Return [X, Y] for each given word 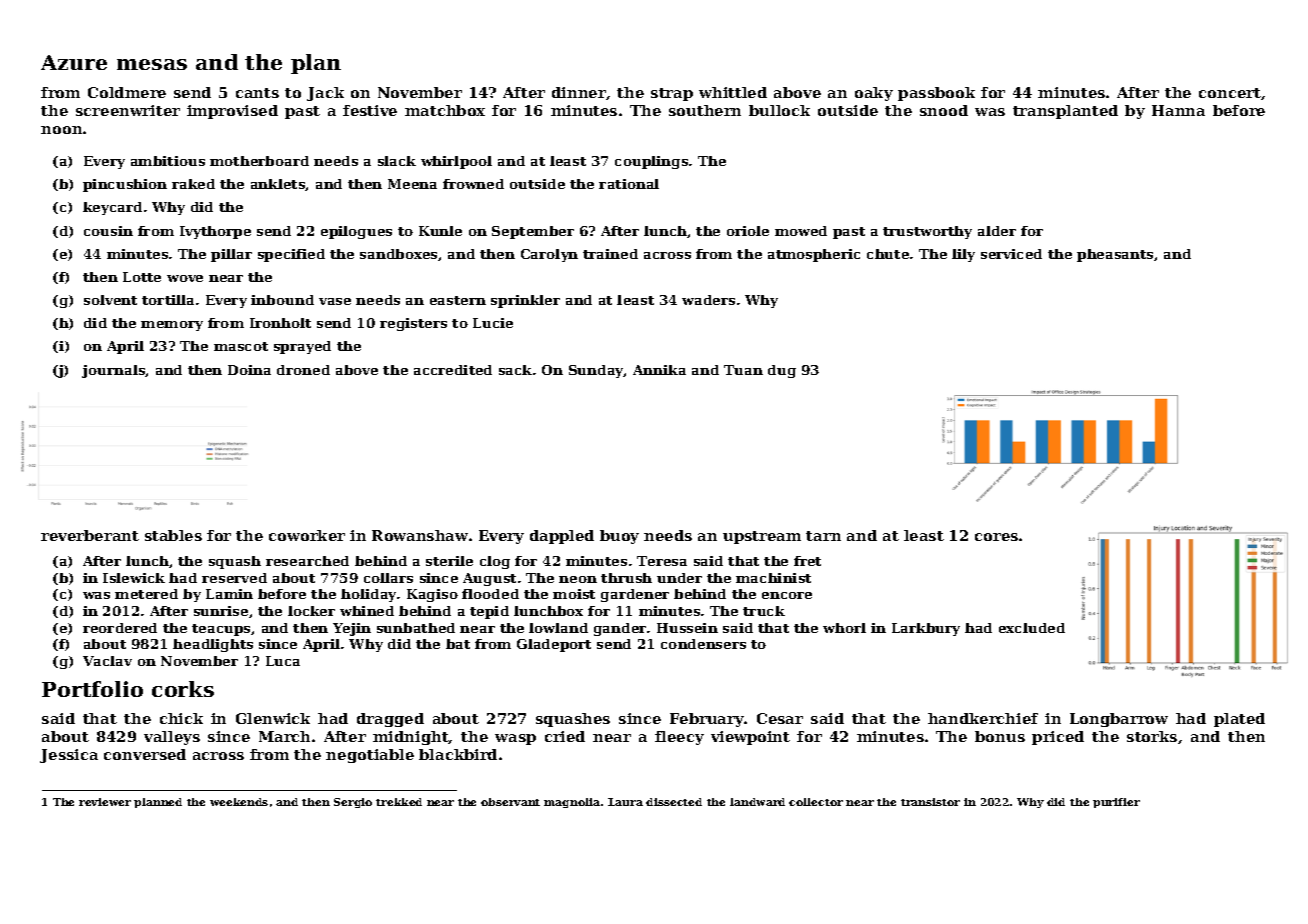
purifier [1116, 803]
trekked [399, 802]
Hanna [1178, 110]
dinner [579, 92]
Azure [74, 62]
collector [816, 802]
